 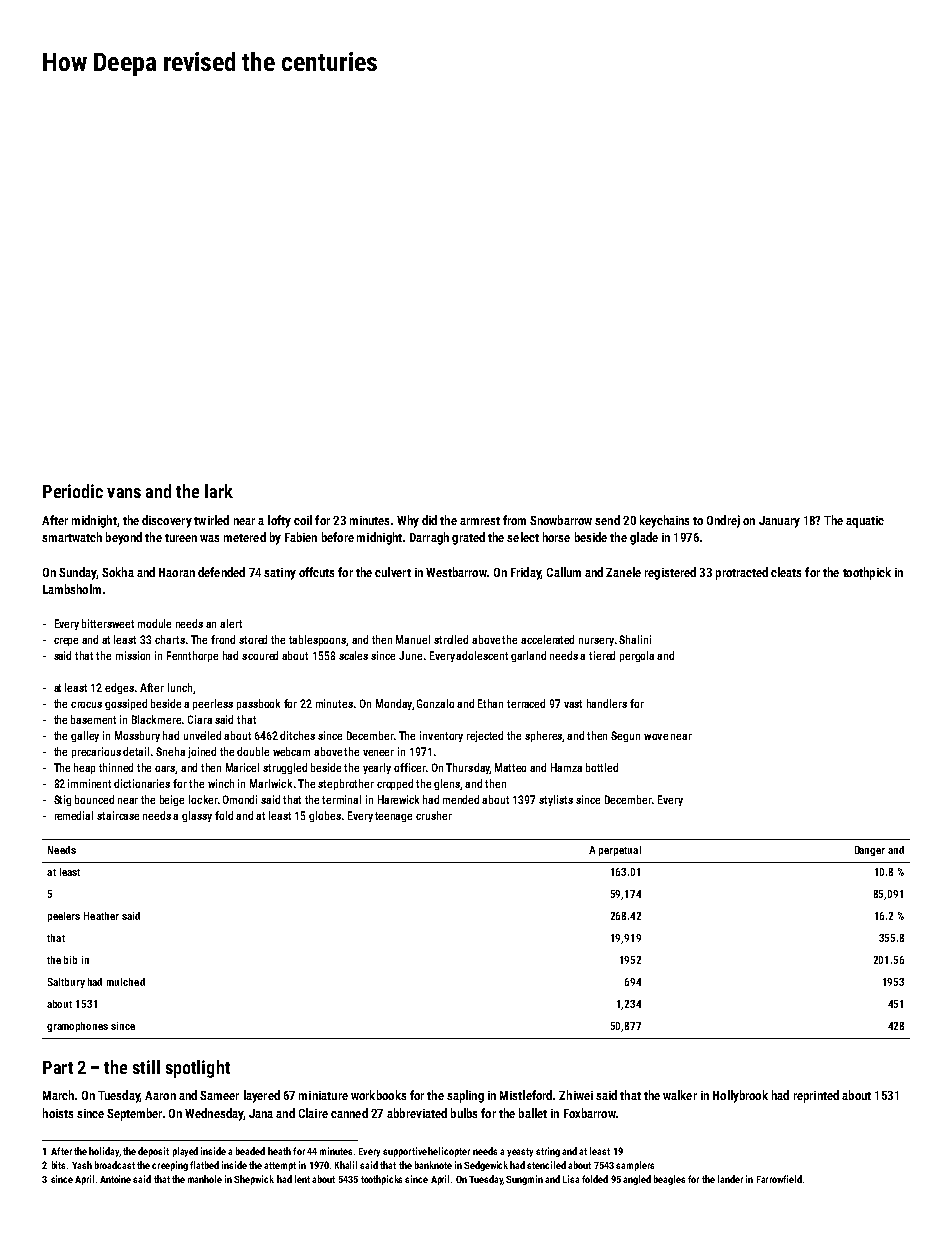 What do you see at coordinates (398, 799) in the screenshot?
I see `Harewick` at bounding box center [398, 799].
